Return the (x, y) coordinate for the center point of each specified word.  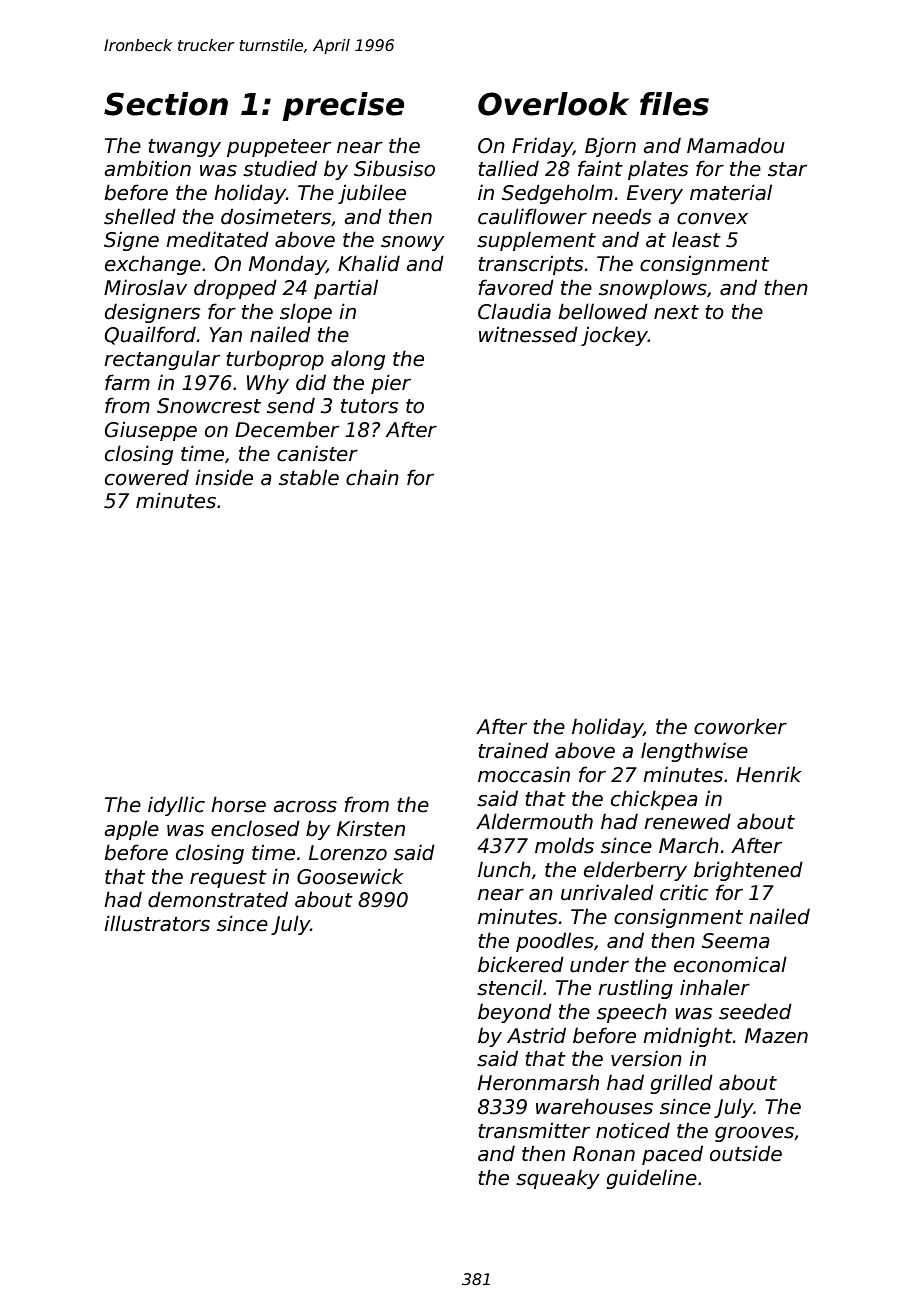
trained (513, 750)
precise (343, 106)
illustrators (157, 923)
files (674, 104)
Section (166, 104)
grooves (754, 1134)
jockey (614, 336)
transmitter (534, 1130)
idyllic (176, 806)
